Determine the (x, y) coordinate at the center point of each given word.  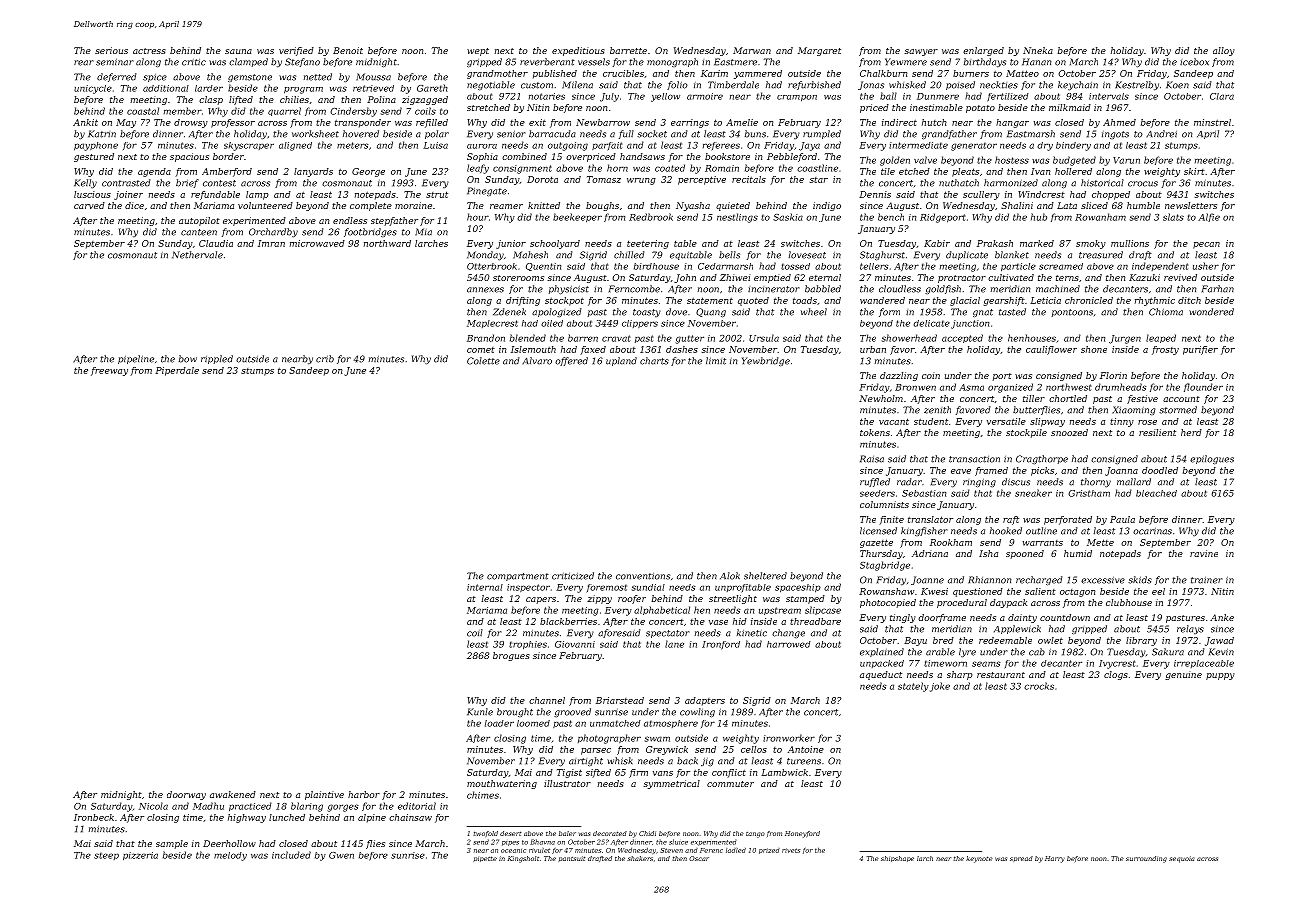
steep (106, 856)
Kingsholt (523, 859)
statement (710, 300)
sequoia (1182, 859)
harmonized (1011, 183)
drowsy (191, 123)
